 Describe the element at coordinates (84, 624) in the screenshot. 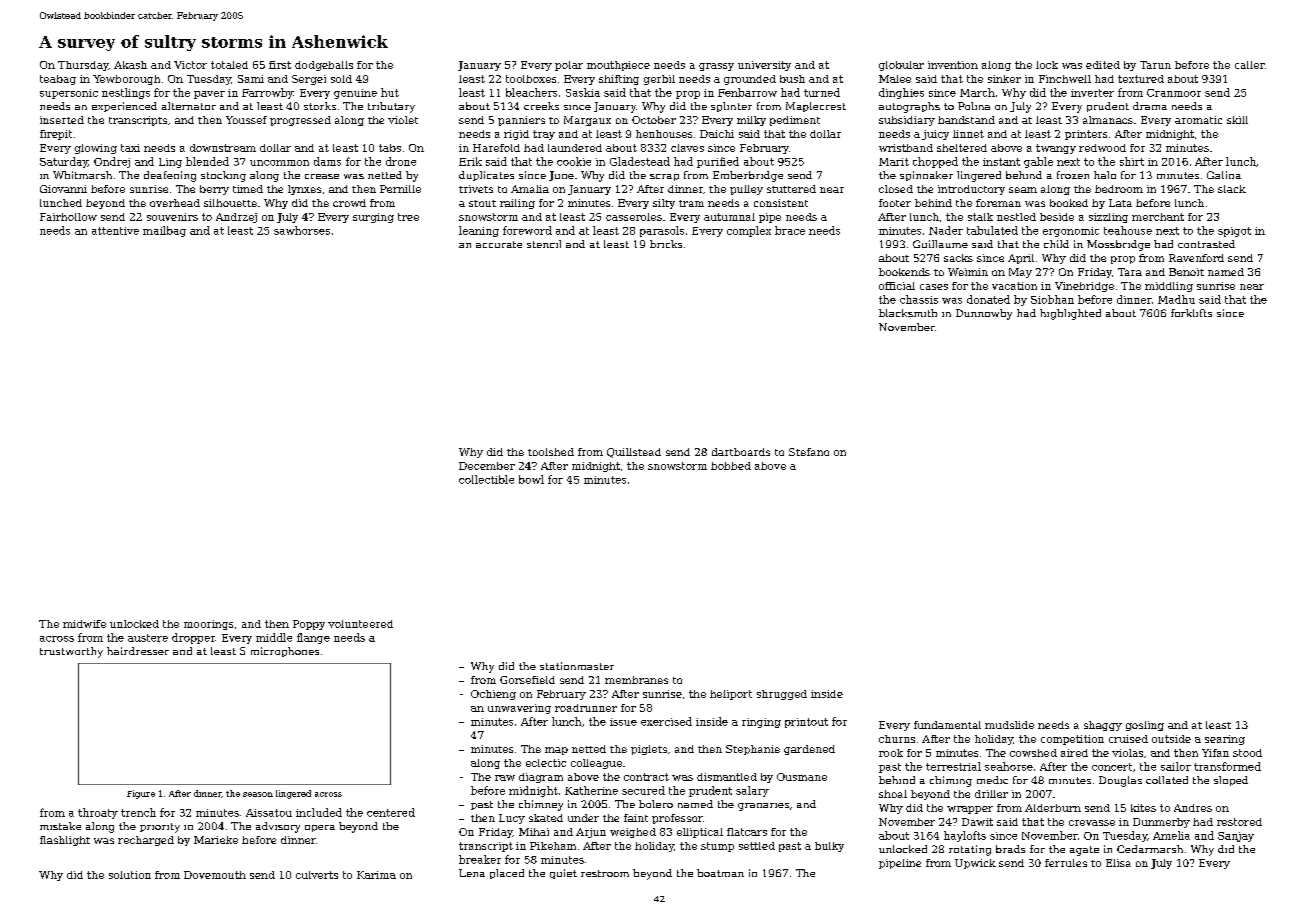

I see `midwife` at that location.
